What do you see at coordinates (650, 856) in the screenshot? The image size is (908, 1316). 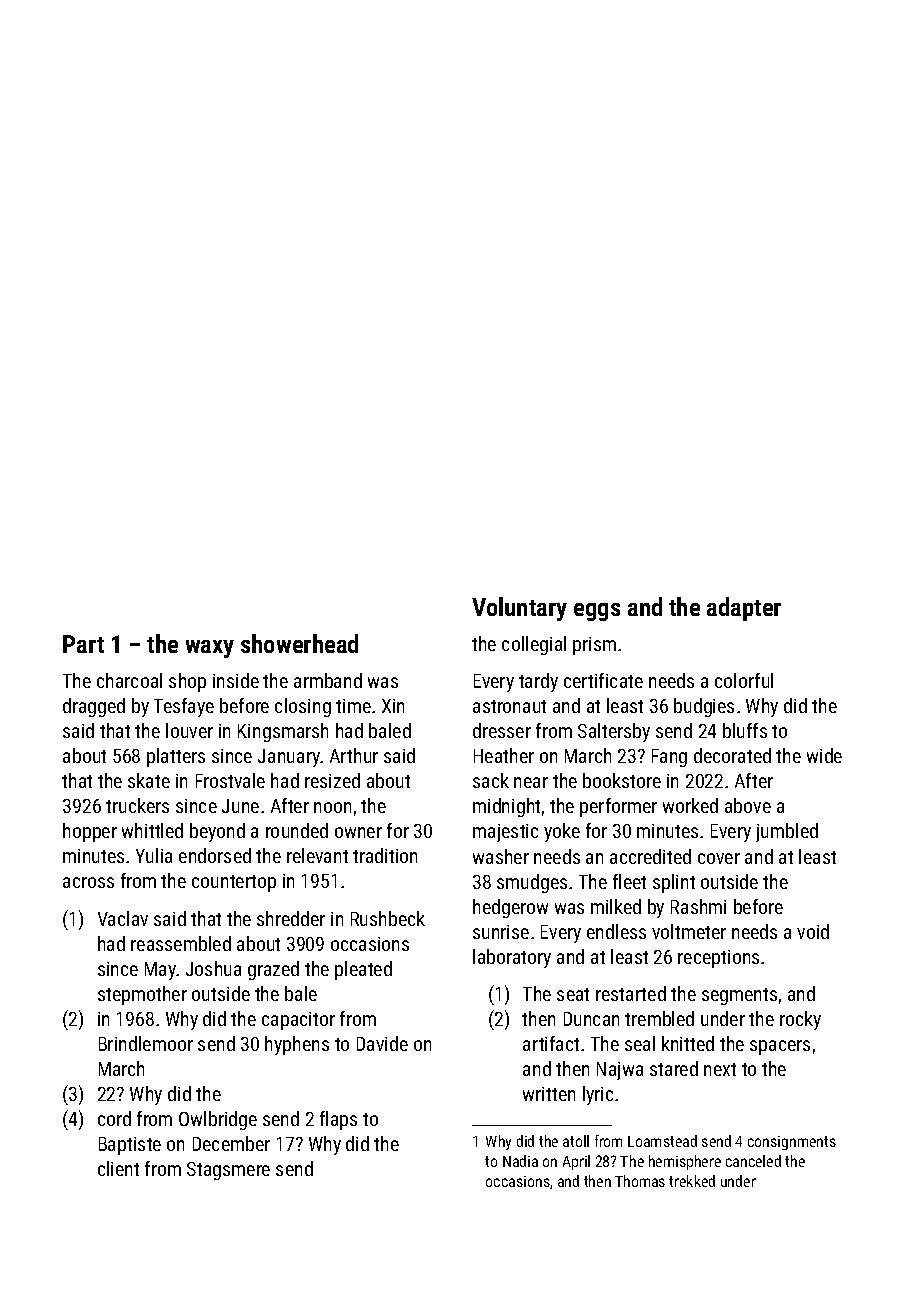 I see `accredited` at bounding box center [650, 856].
